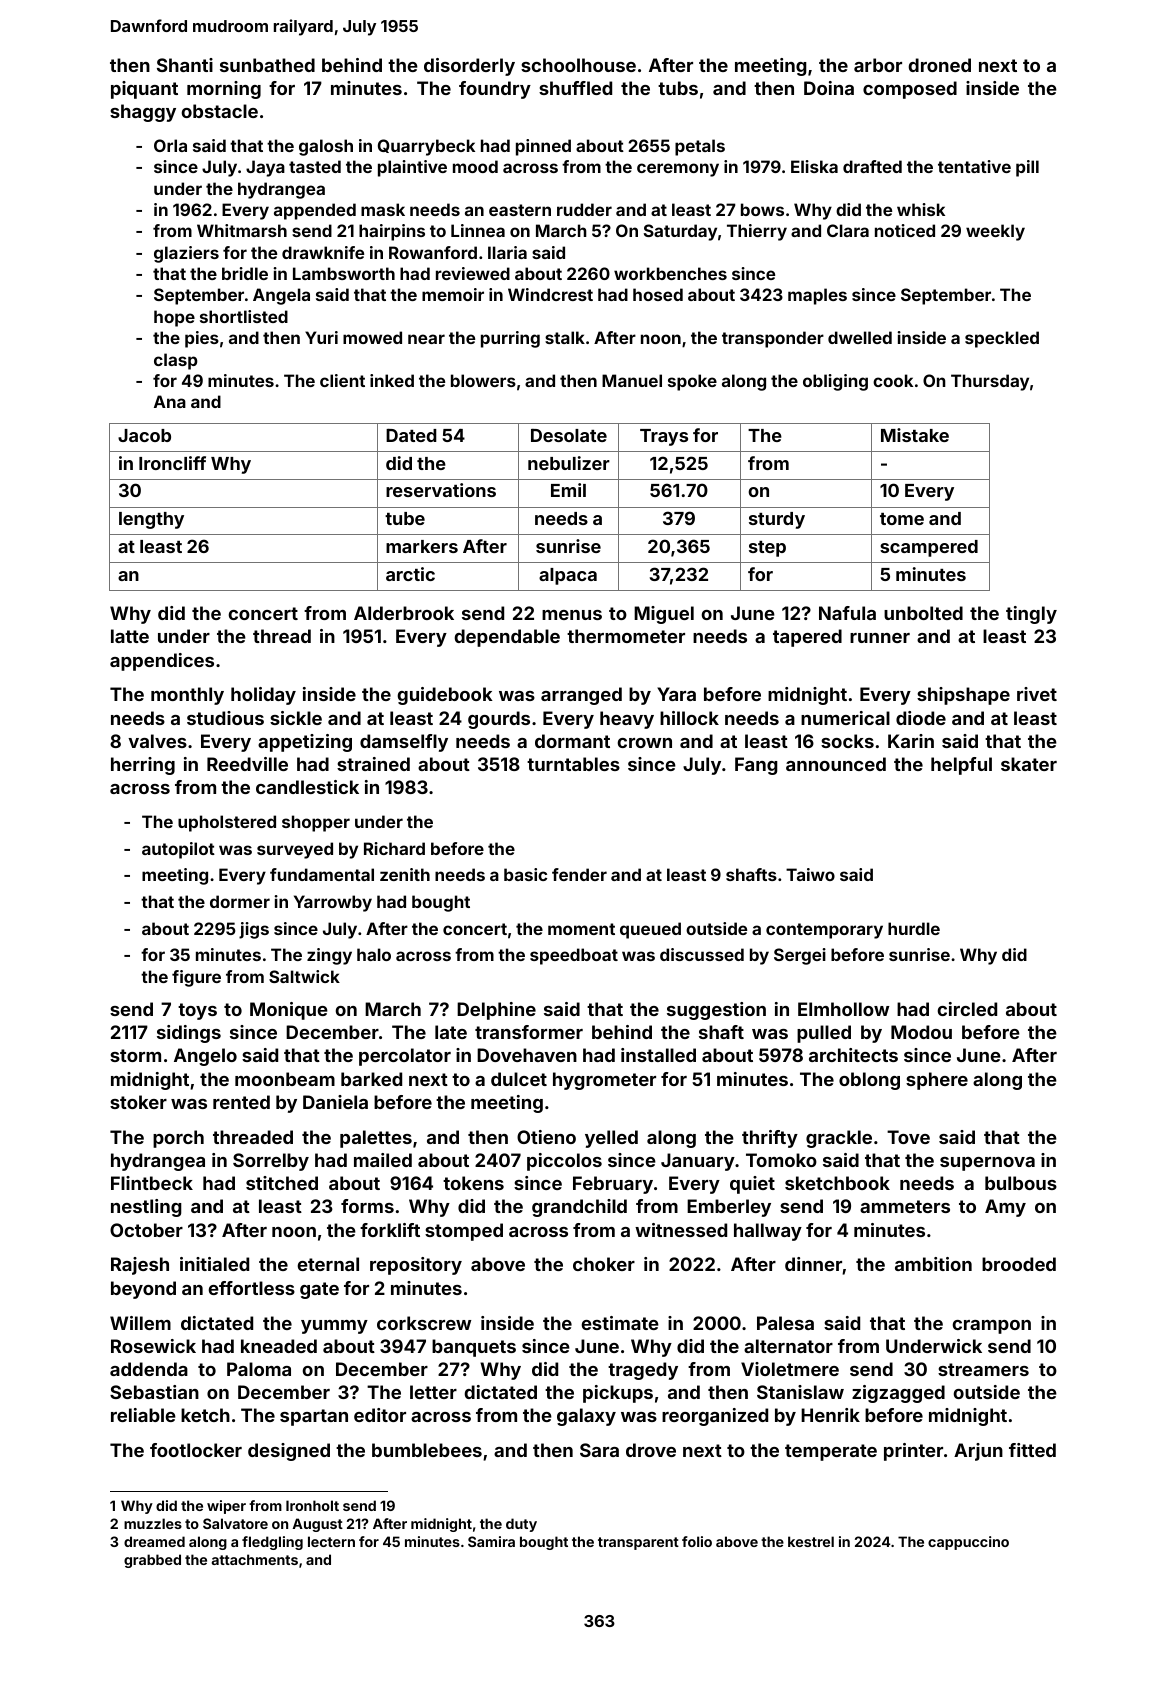 This screenshot has width=1167, height=1690. What do you see at coordinates (878, 65) in the screenshot?
I see `arbor` at bounding box center [878, 65].
